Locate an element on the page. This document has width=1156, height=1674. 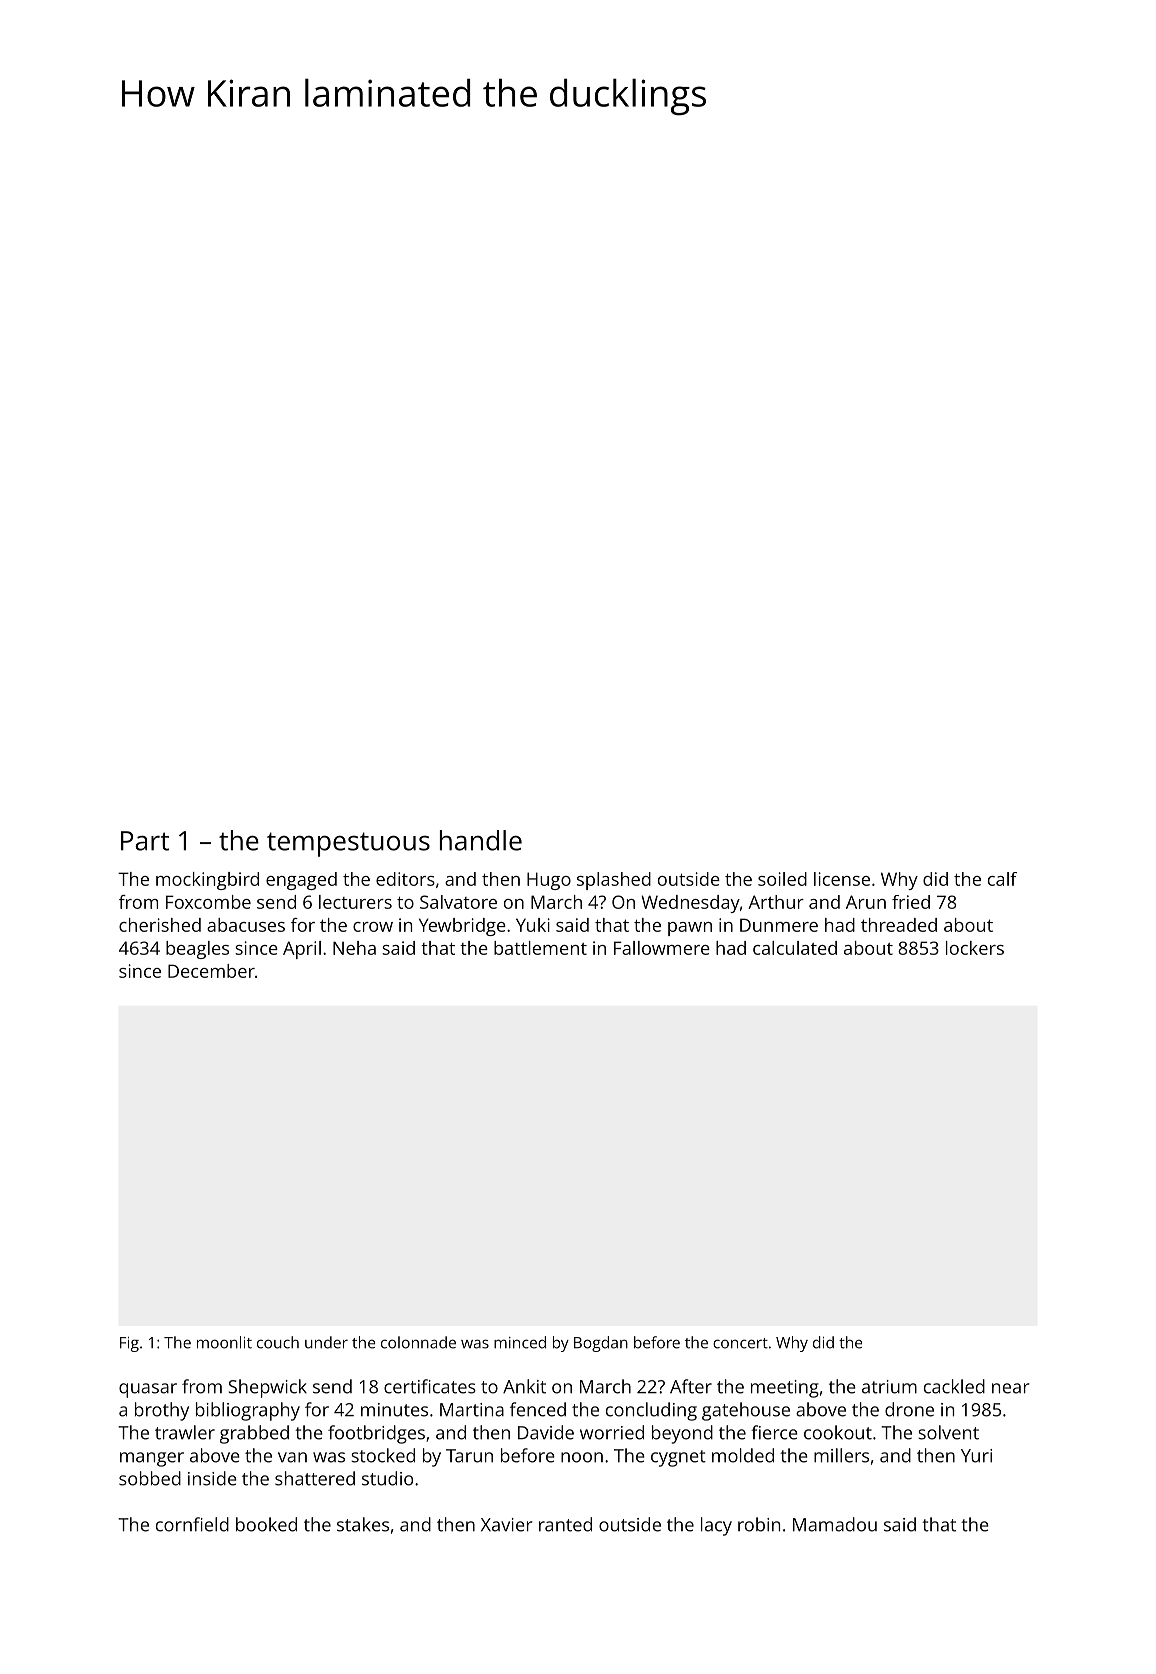
calf is located at coordinates (1002, 879).
